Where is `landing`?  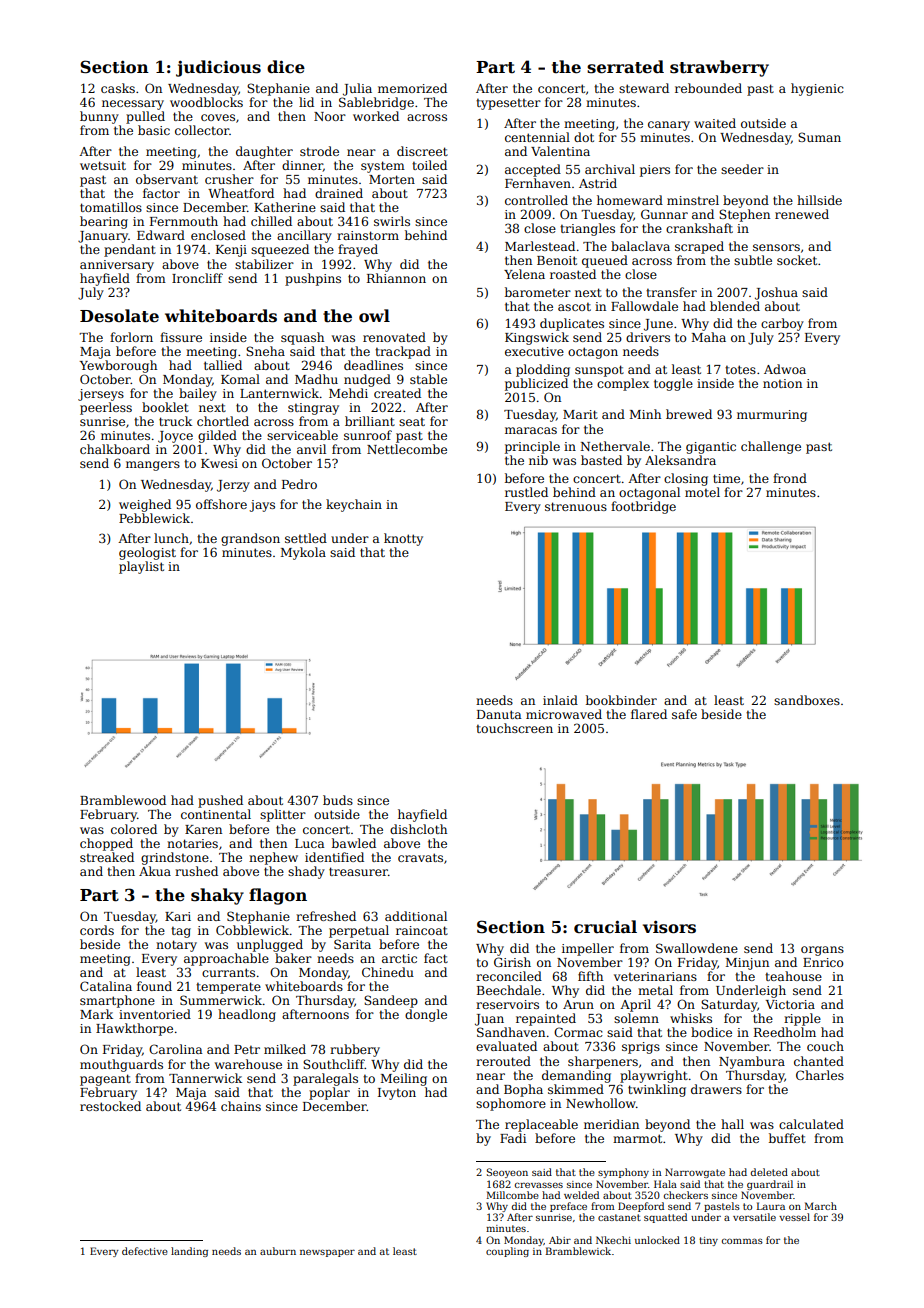 landing is located at coordinates (189, 1252).
